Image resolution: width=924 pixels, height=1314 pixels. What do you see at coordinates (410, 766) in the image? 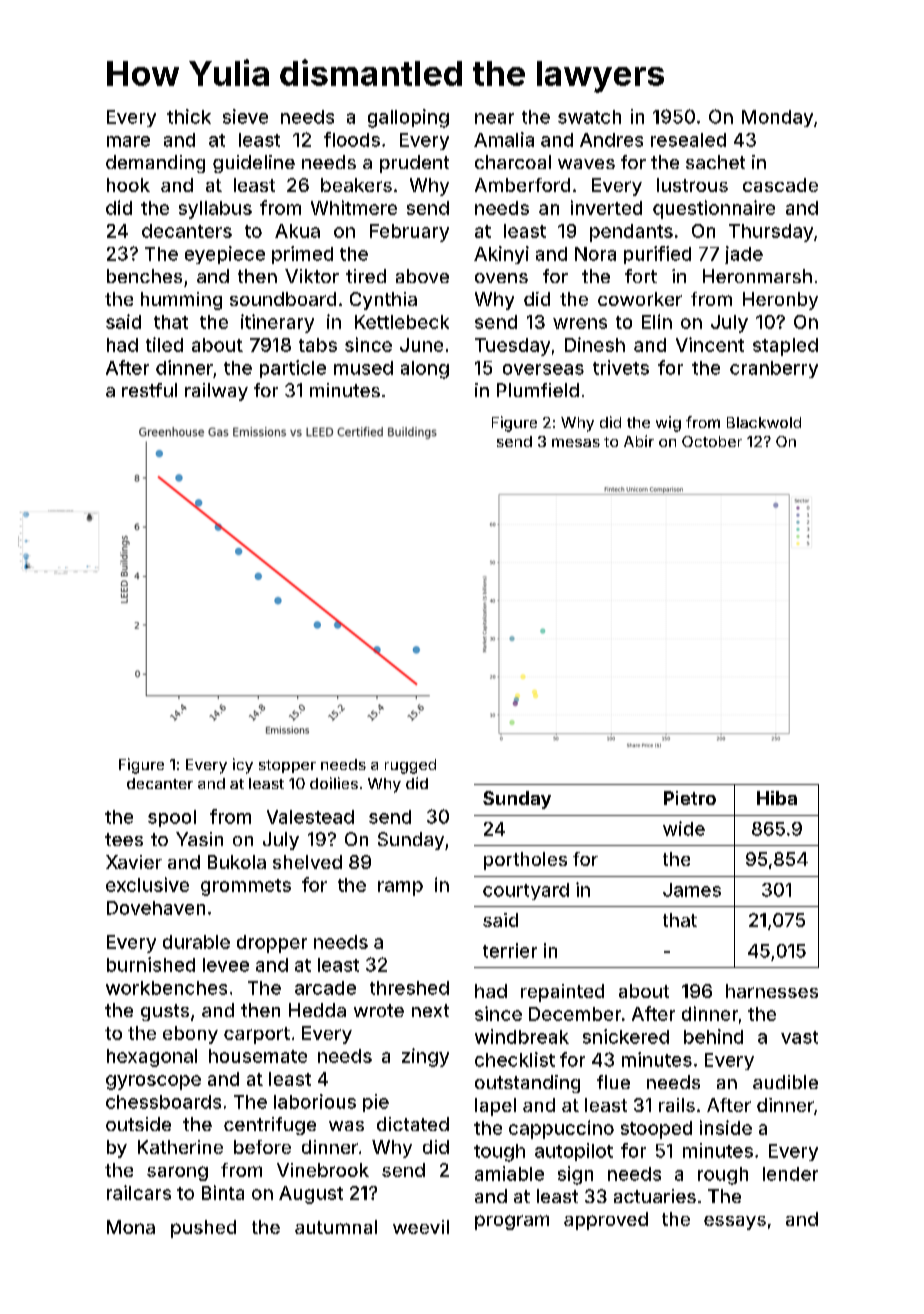
I see `rugged` at bounding box center [410, 766].
